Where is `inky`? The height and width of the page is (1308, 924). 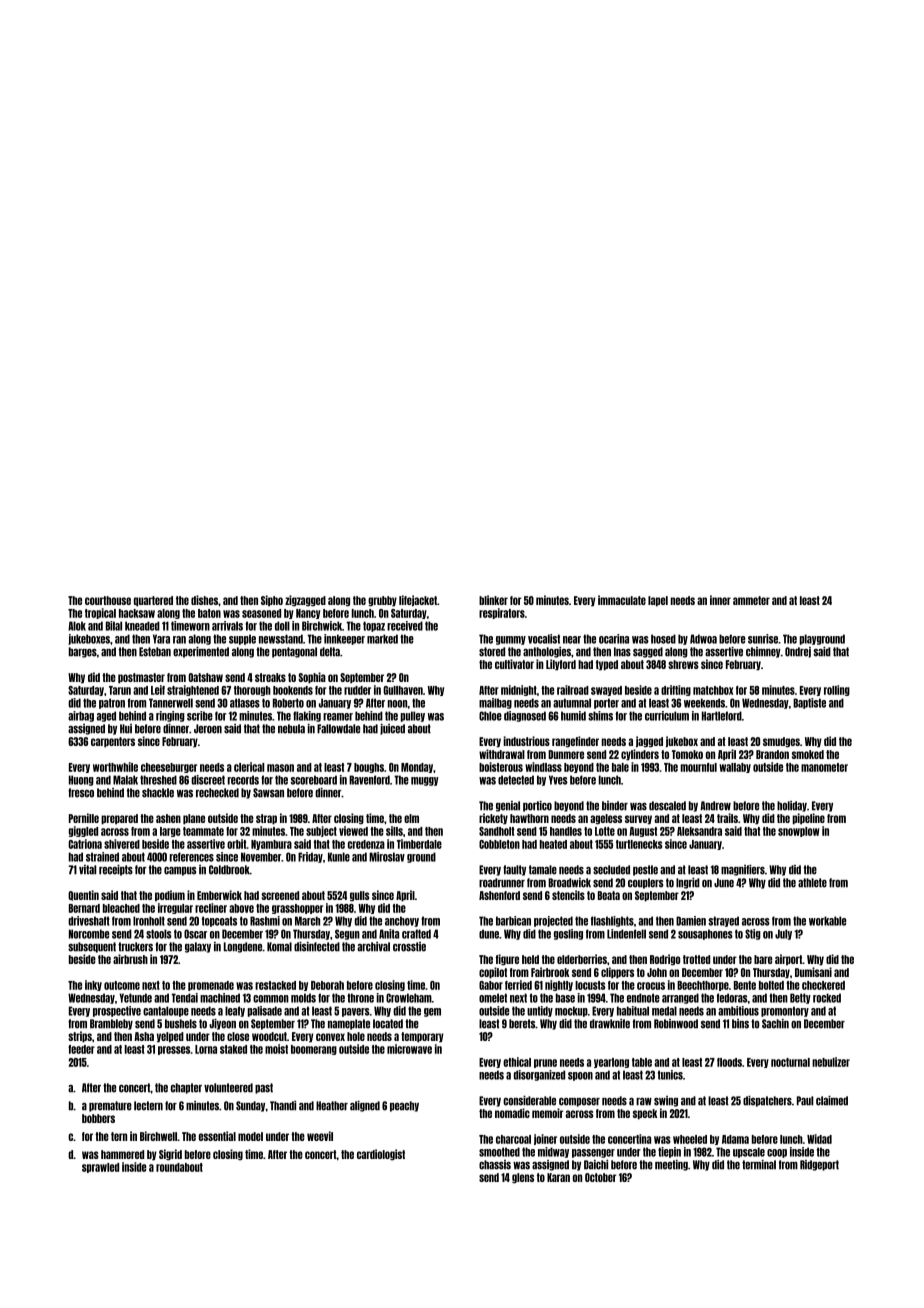 inky is located at coordinates (93, 985).
